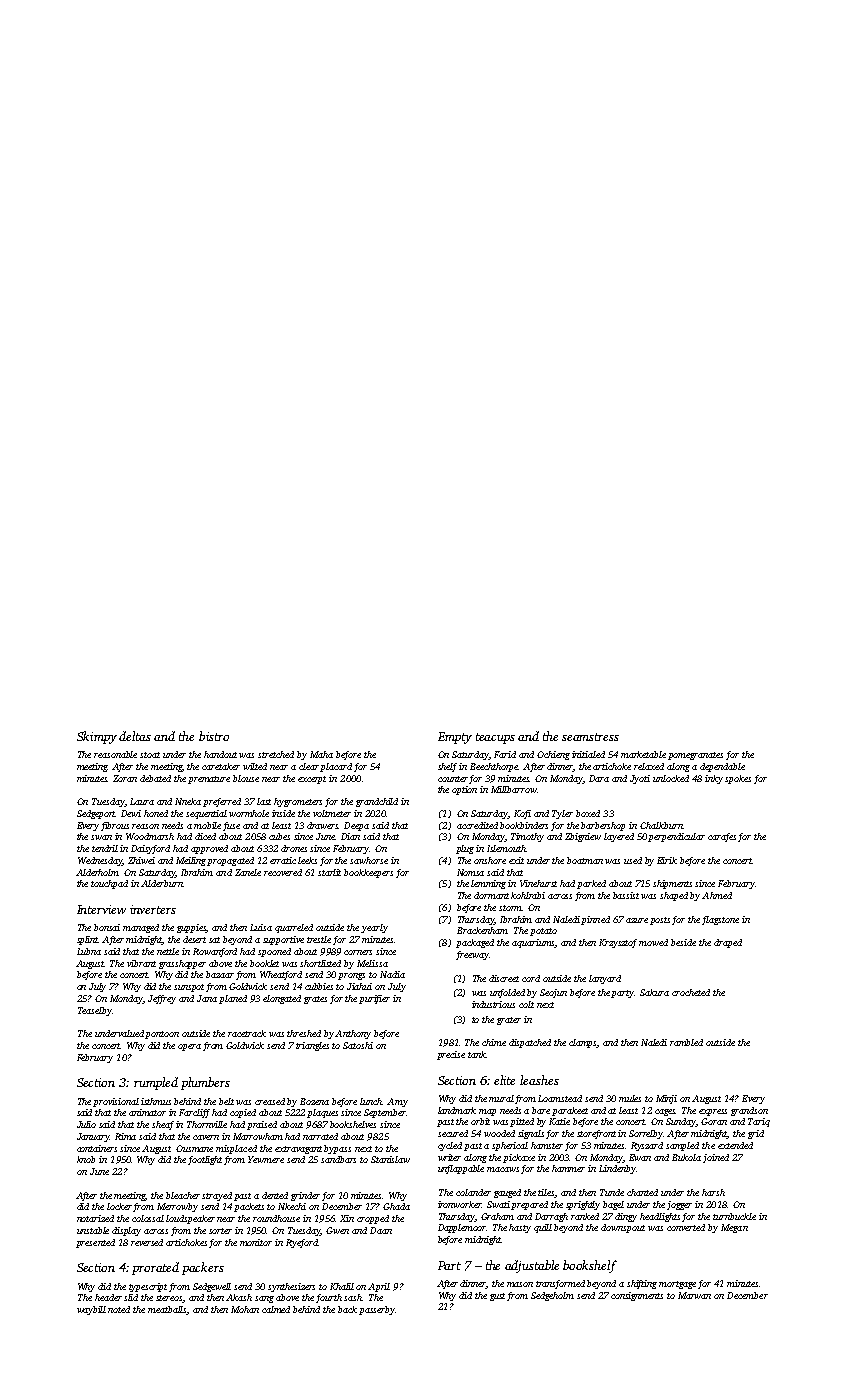 This image has width=849, height=1400. I want to click on triangles, so click(312, 1046).
